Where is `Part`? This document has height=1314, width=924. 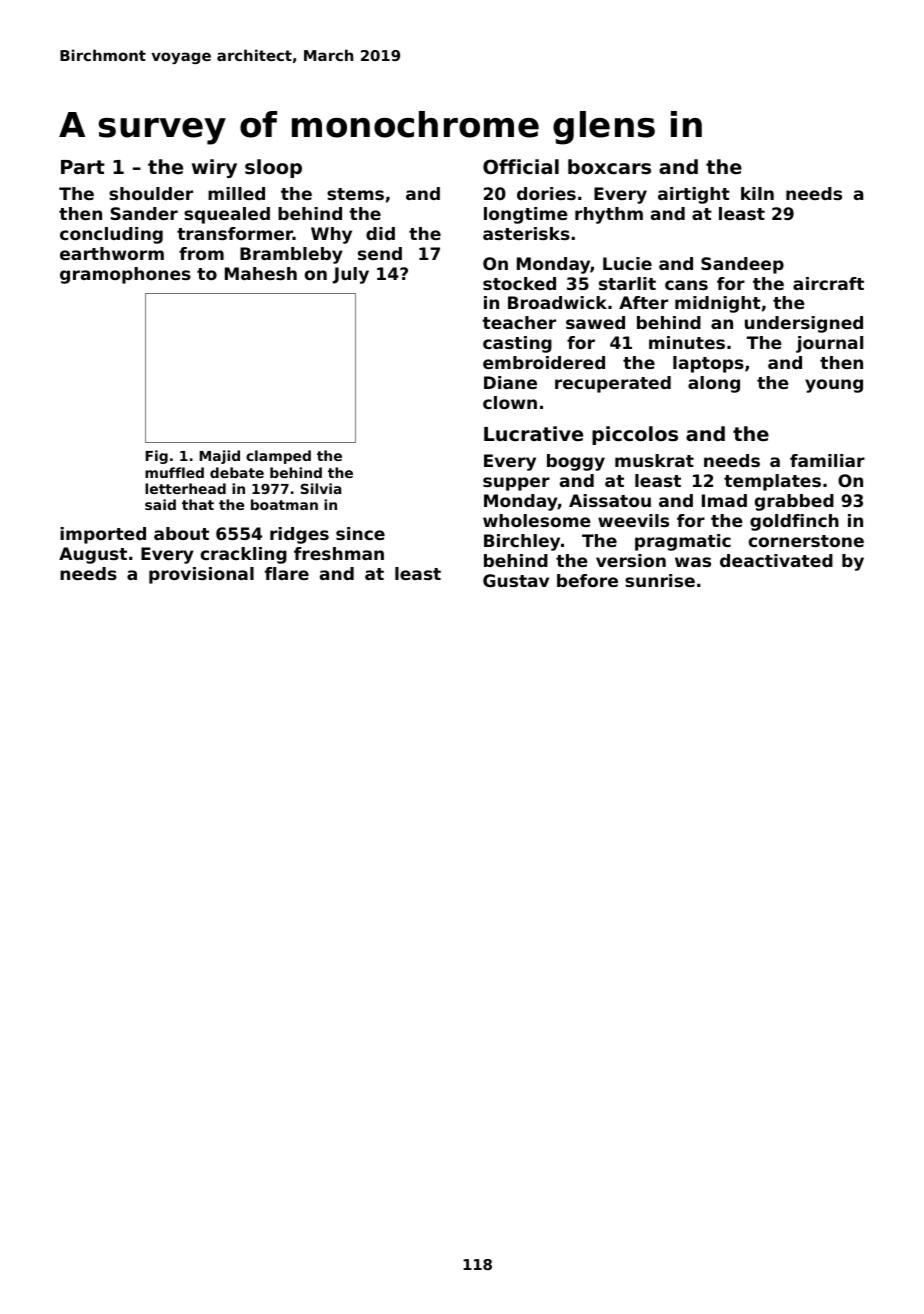 Part is located at coordinates (83, 167).
